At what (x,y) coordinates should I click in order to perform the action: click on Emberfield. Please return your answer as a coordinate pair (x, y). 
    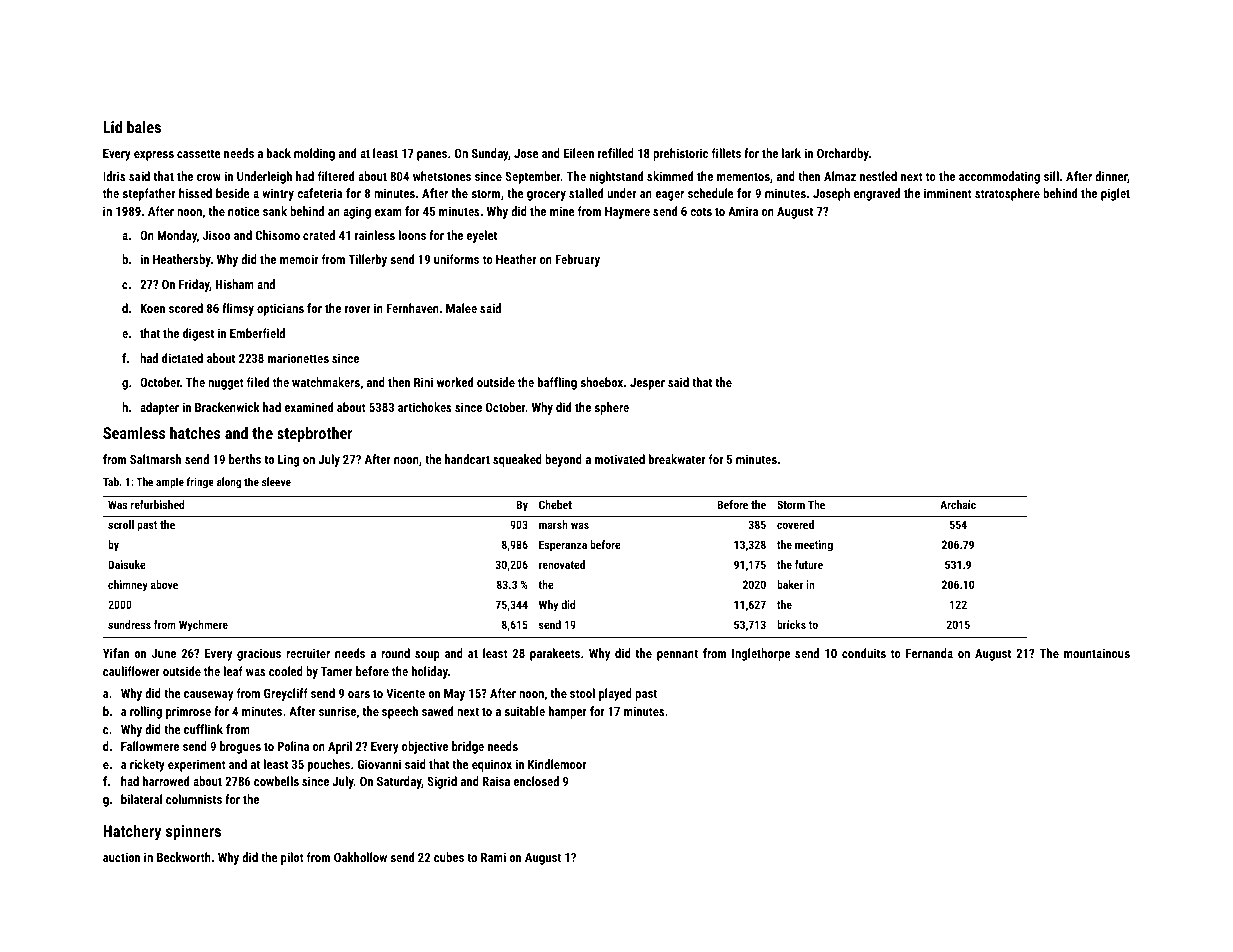
    Looking at the image, I should click on (257, 333).
